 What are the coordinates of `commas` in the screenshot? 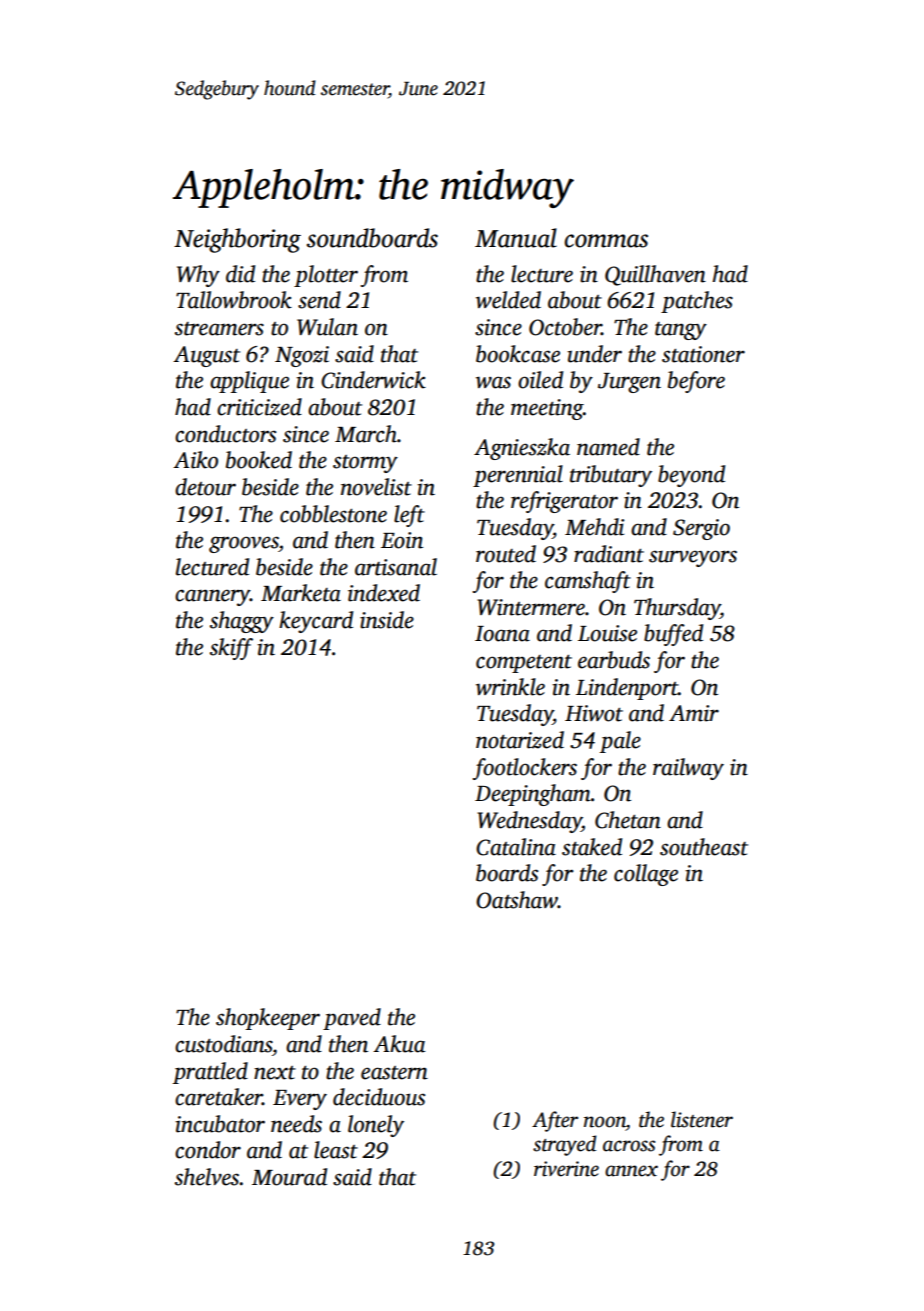 It's located at (606, 241).
